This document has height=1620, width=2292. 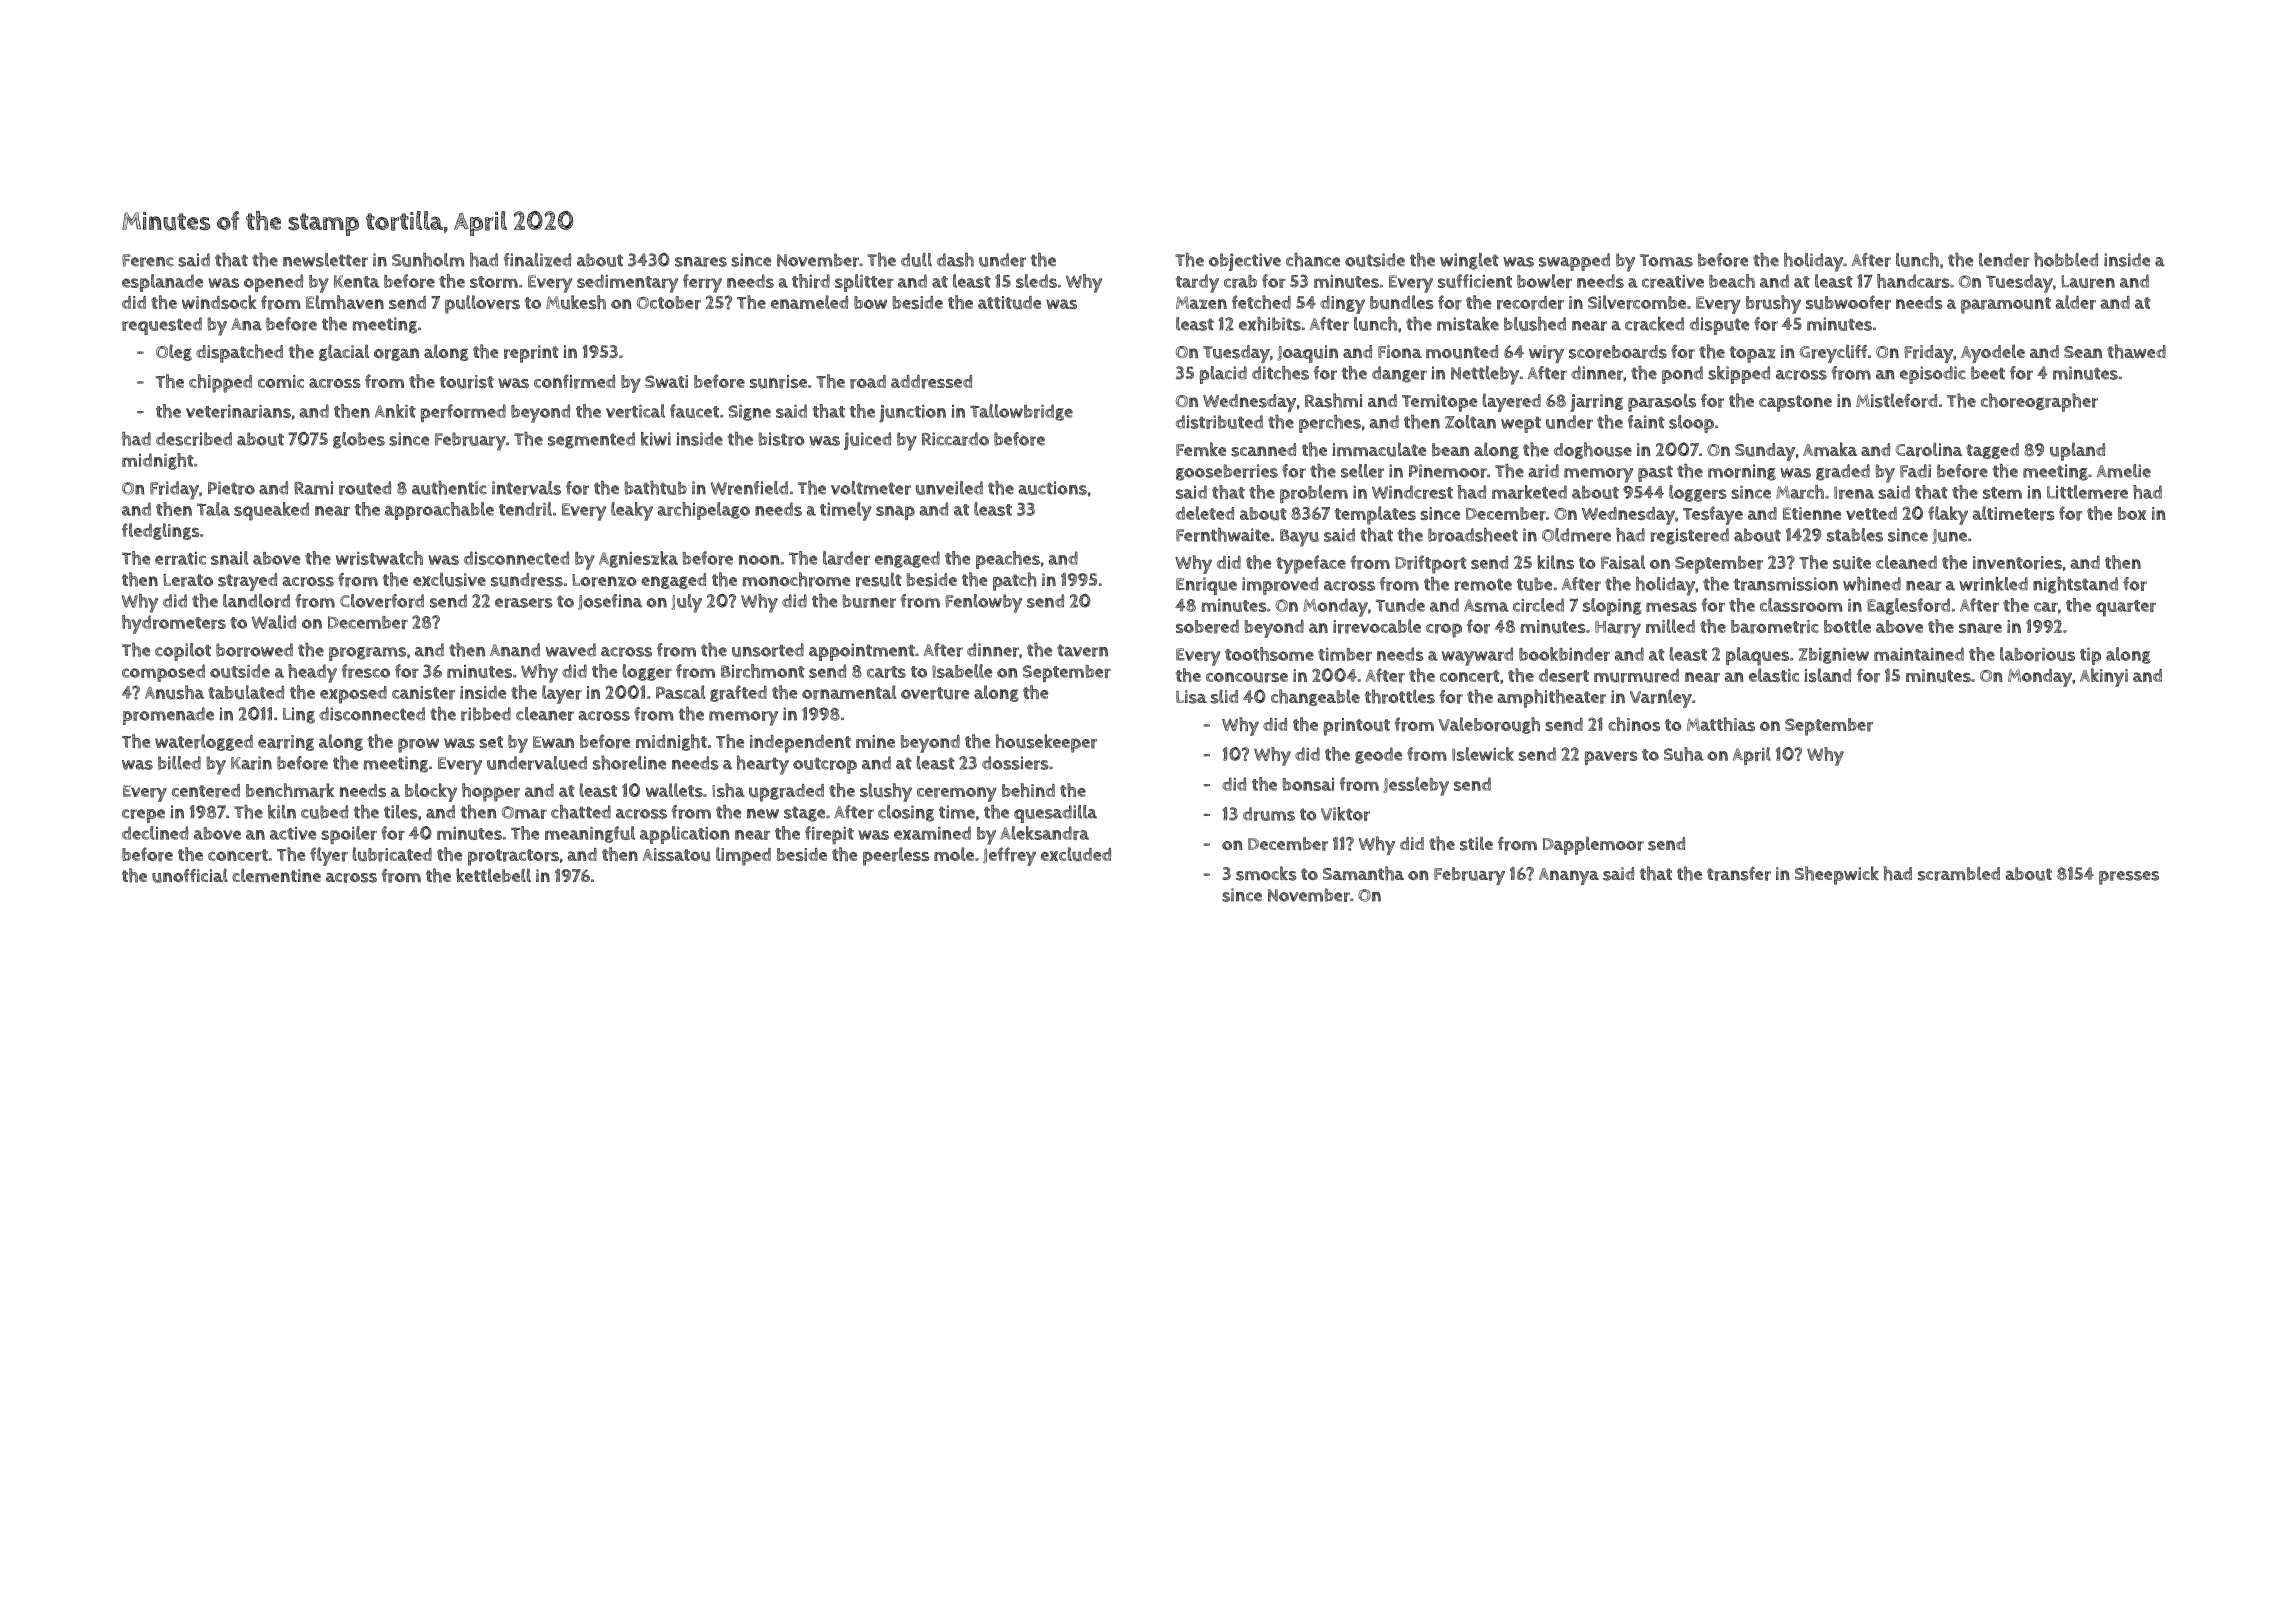 What do you see at coordinates (194, 439) in the document?
I see `described` at bounding box center [194, 439].
